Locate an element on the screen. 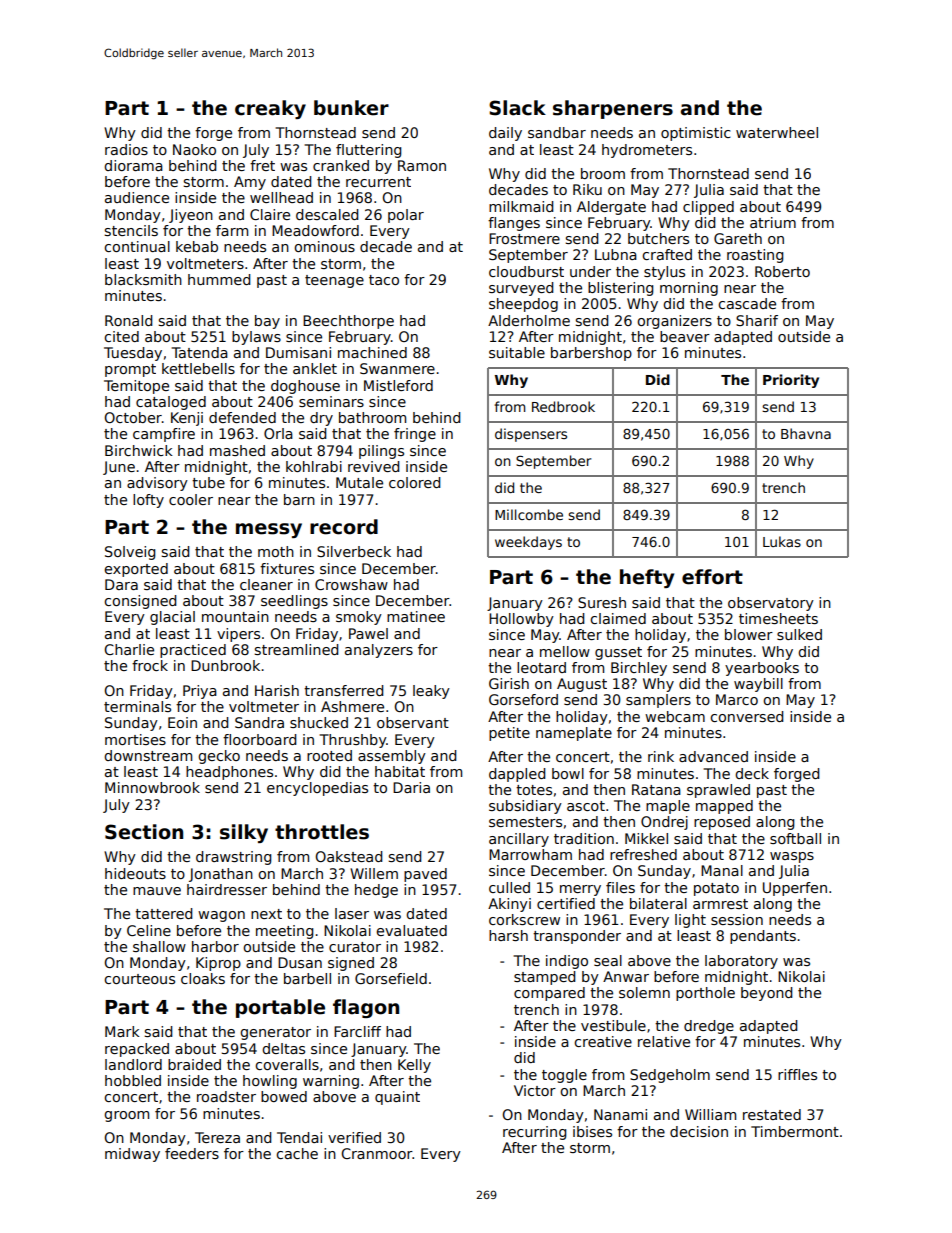  Solveig is located at coordinates (130, 553).
